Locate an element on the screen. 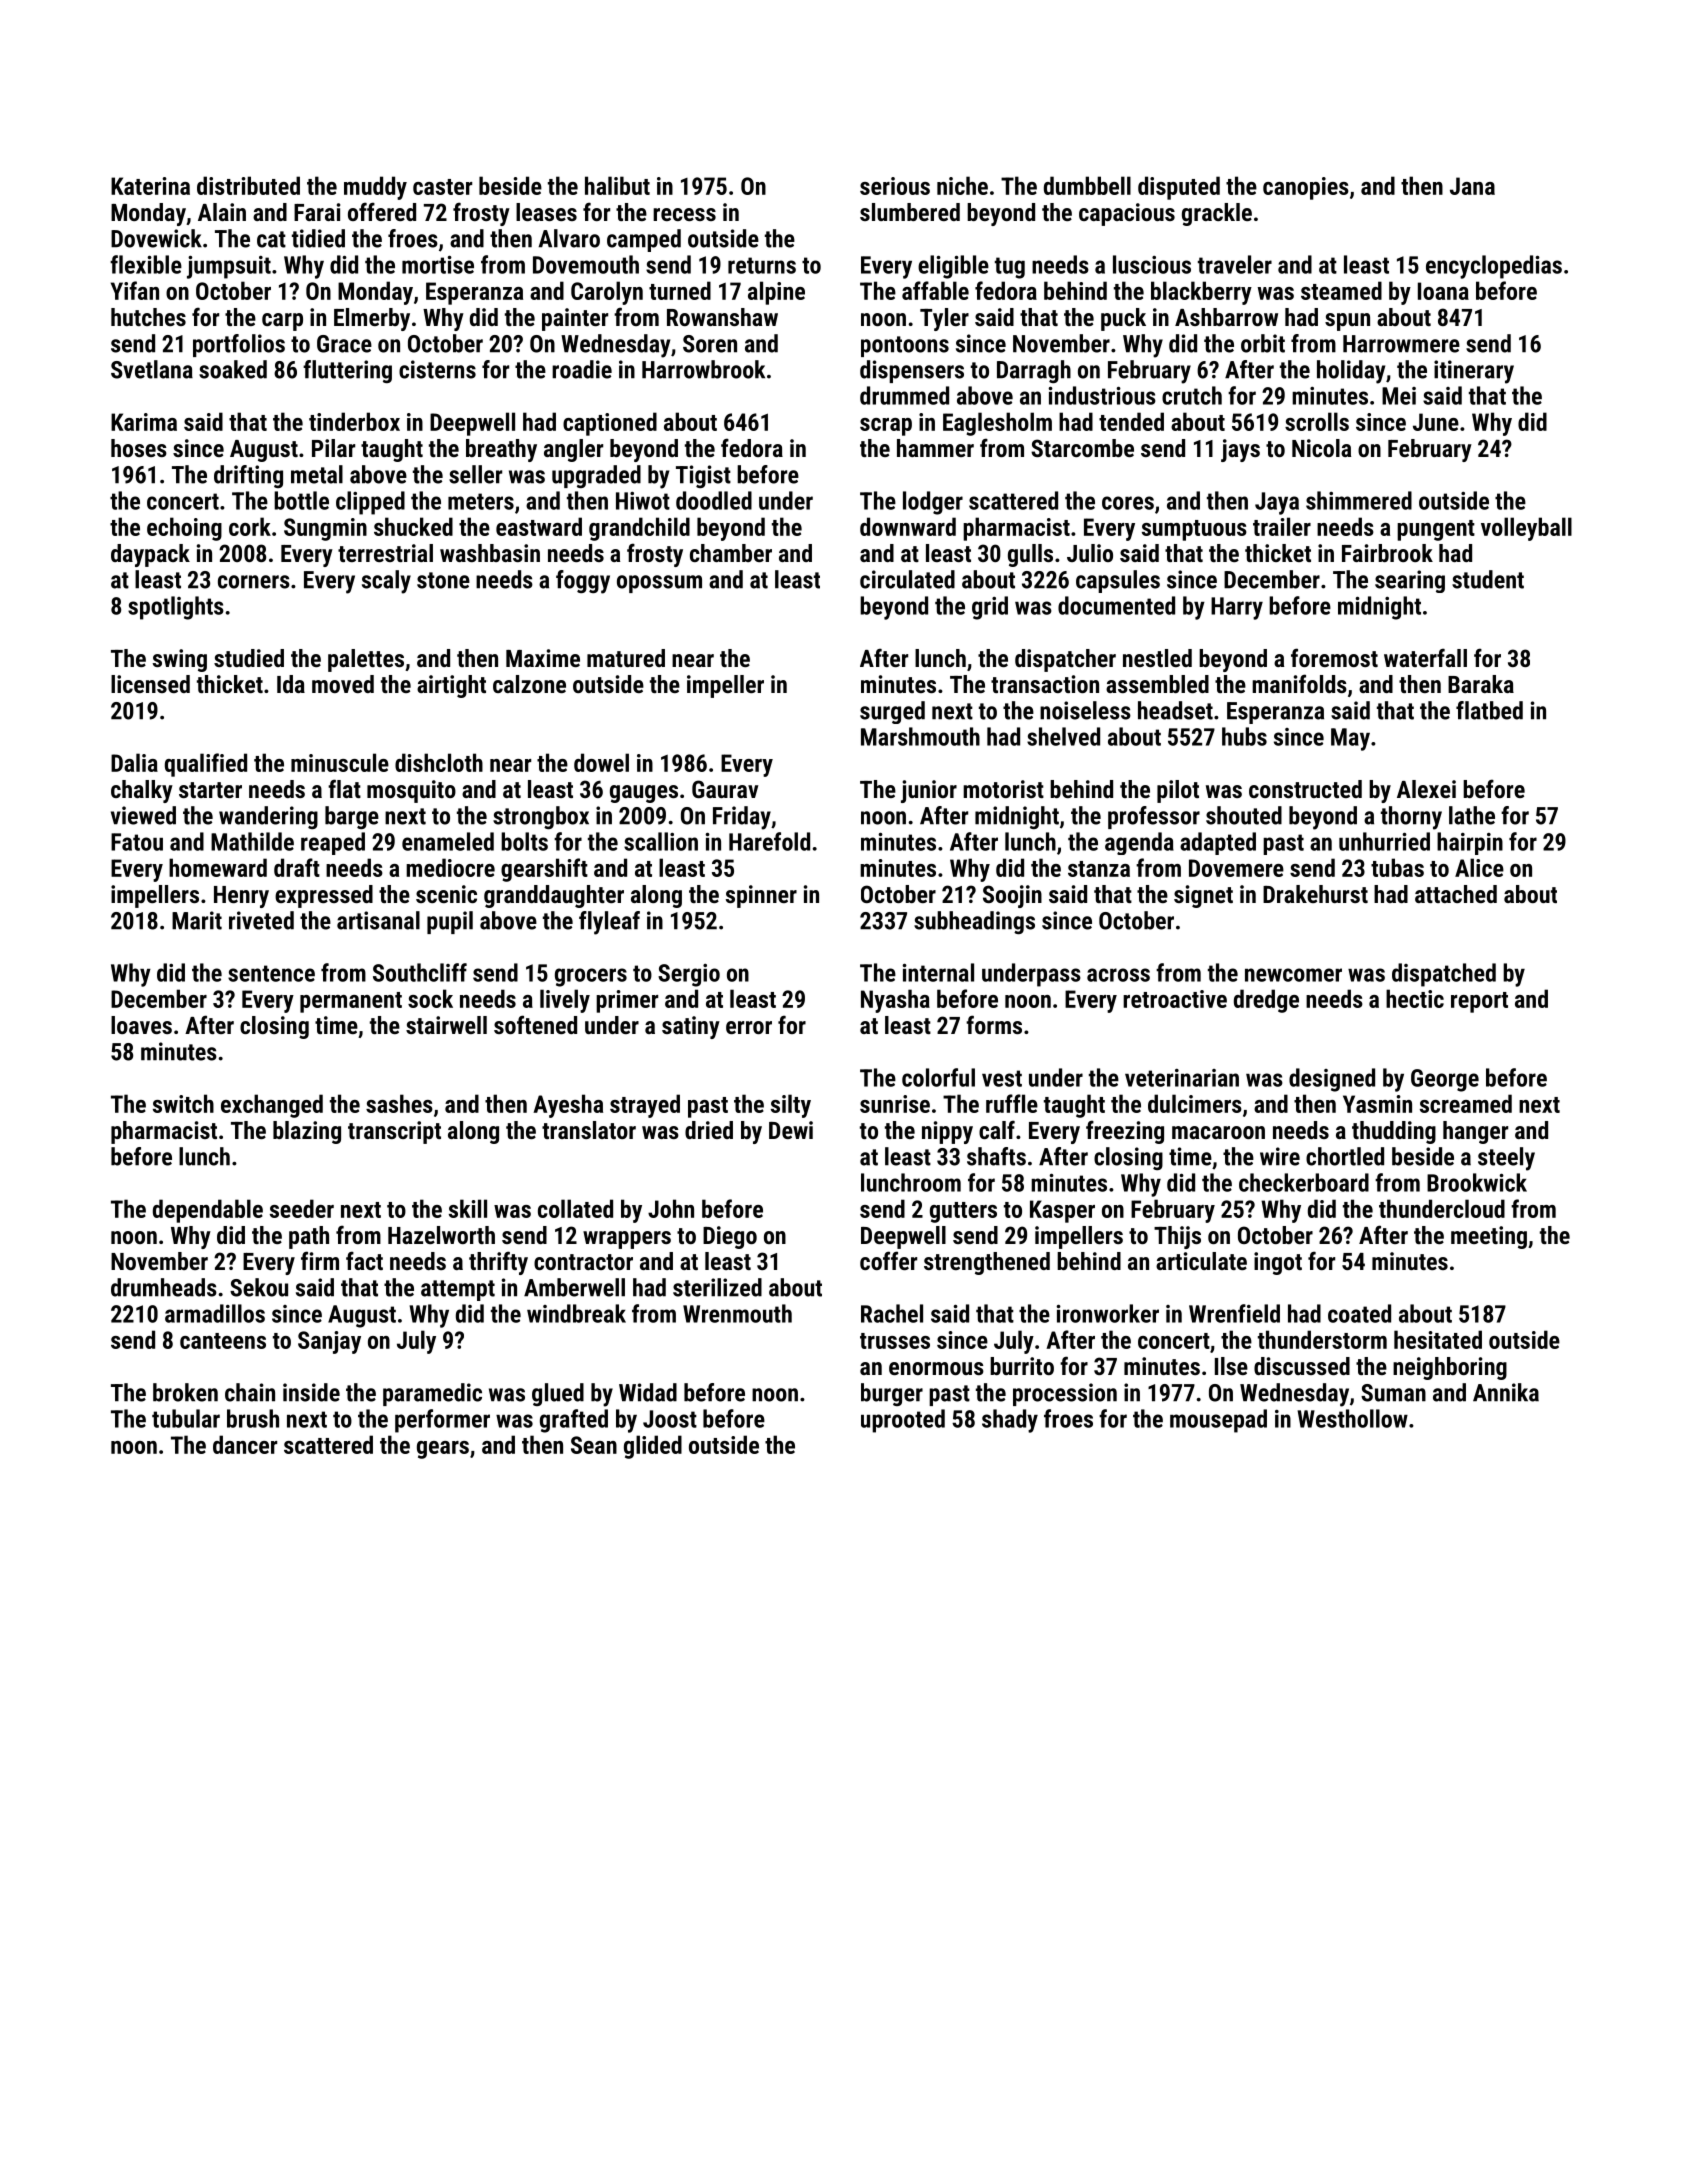 The image size is (1683, 2178). traveler is located at coordinates (1235, 264).
